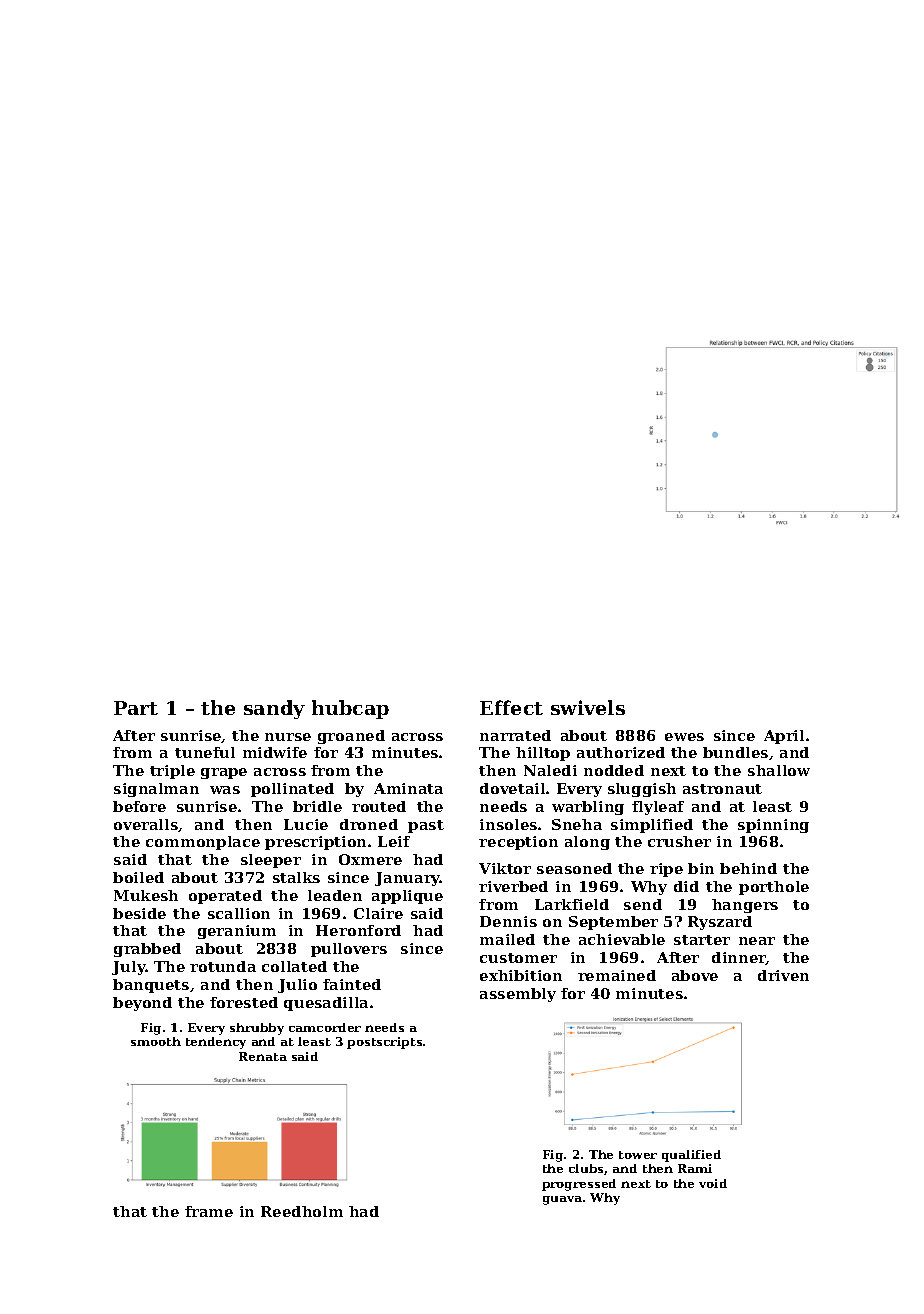  What do you see at coordinates (209, 1211) in the document?
I see `frame` at bounding box center [209, 1211].
